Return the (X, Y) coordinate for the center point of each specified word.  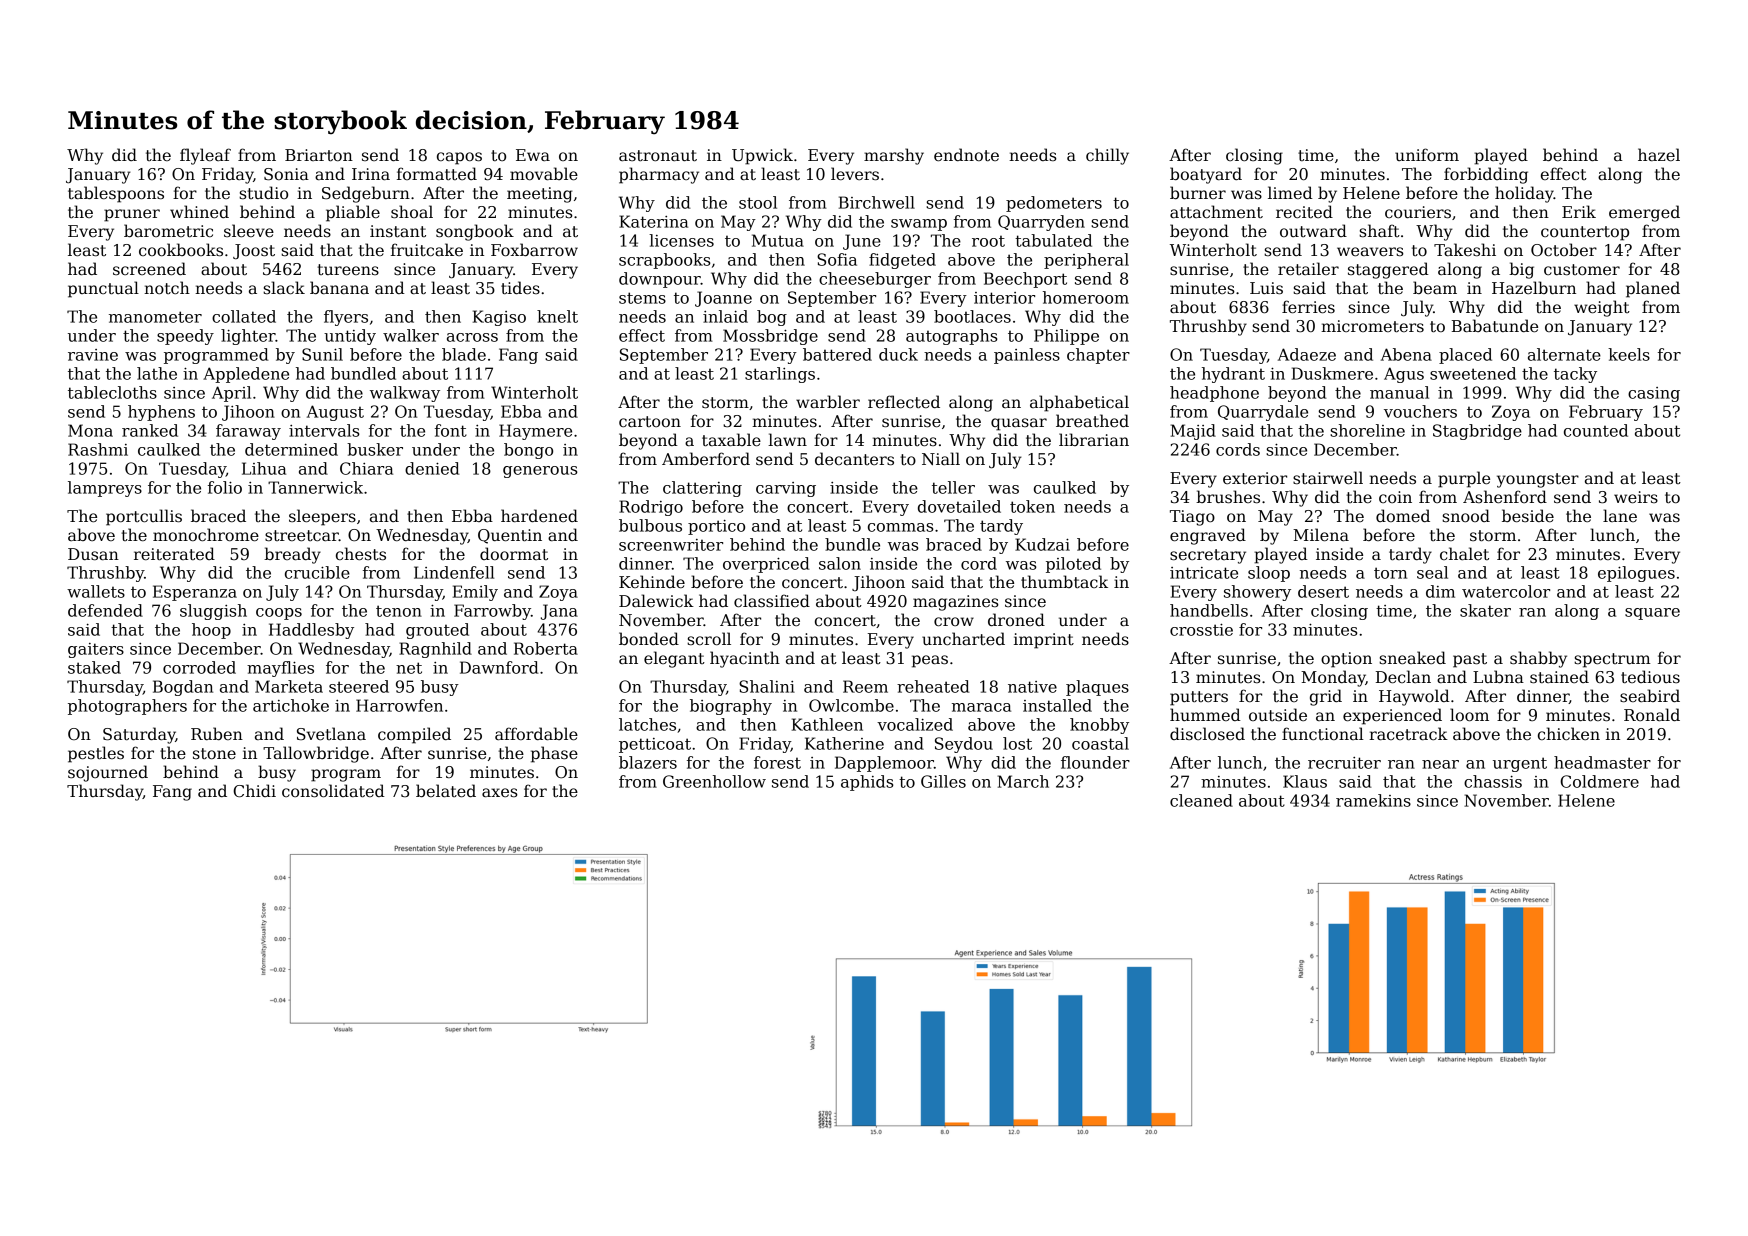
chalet (1464, 553)
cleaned (1201, 800)
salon (840, 563)
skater (1485, 610)
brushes (1228, 497)
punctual (103, 289)
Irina (371, 174)
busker (375, 449)
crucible (317, 572)
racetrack (1408, 734)
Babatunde (1495, 326)
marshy (894, 156)
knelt (557, 316)
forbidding (1486, 175)
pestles (96, 754)
